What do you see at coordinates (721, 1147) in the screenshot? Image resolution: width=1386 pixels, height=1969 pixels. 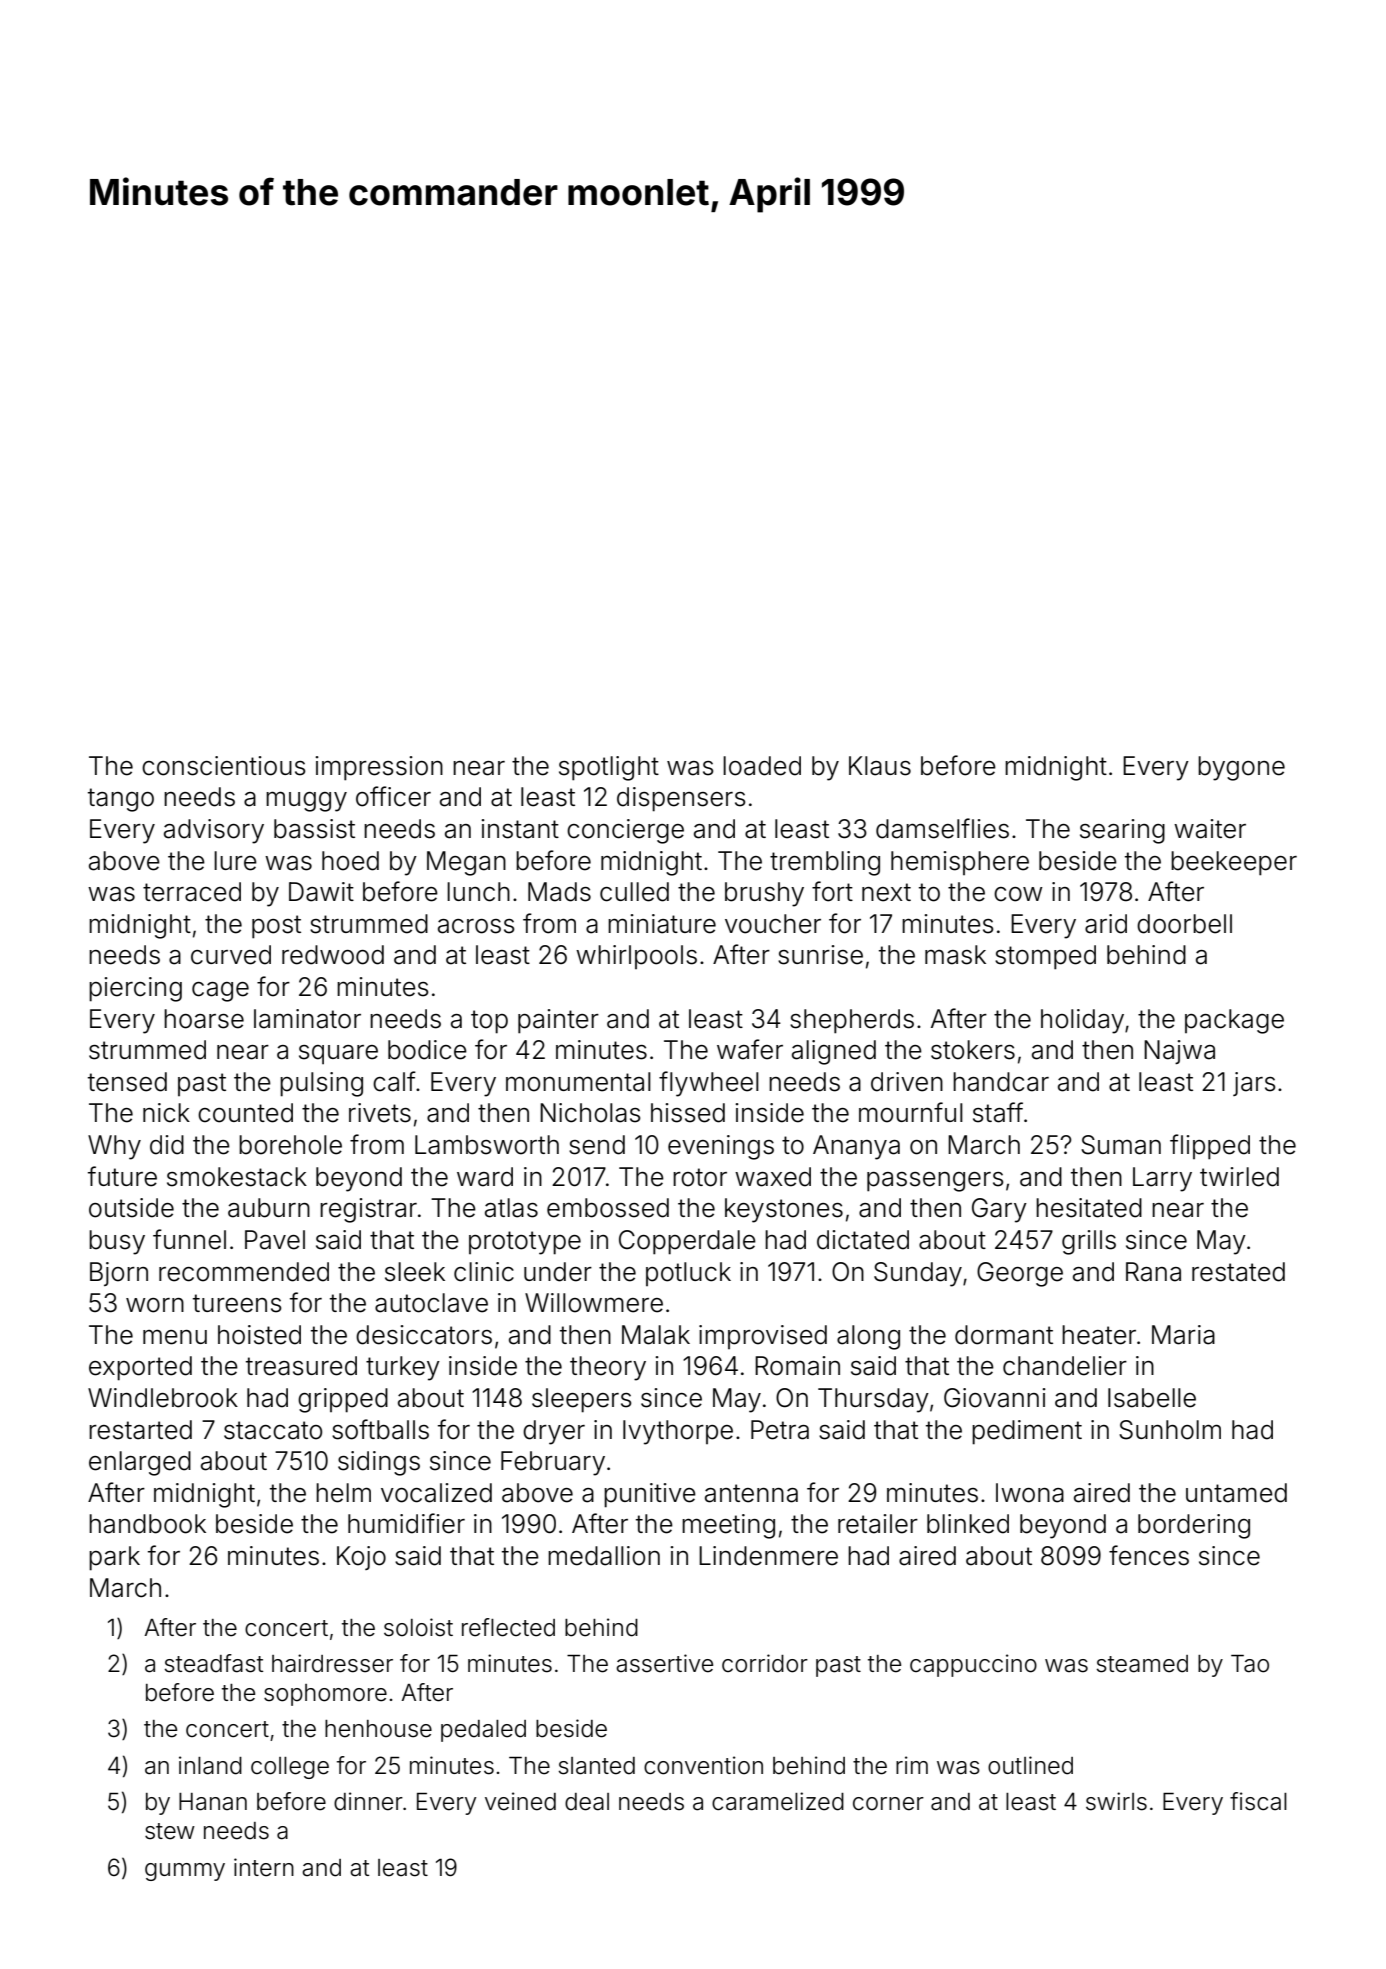 I see `evenings` at bounding box center [721, 1147].
